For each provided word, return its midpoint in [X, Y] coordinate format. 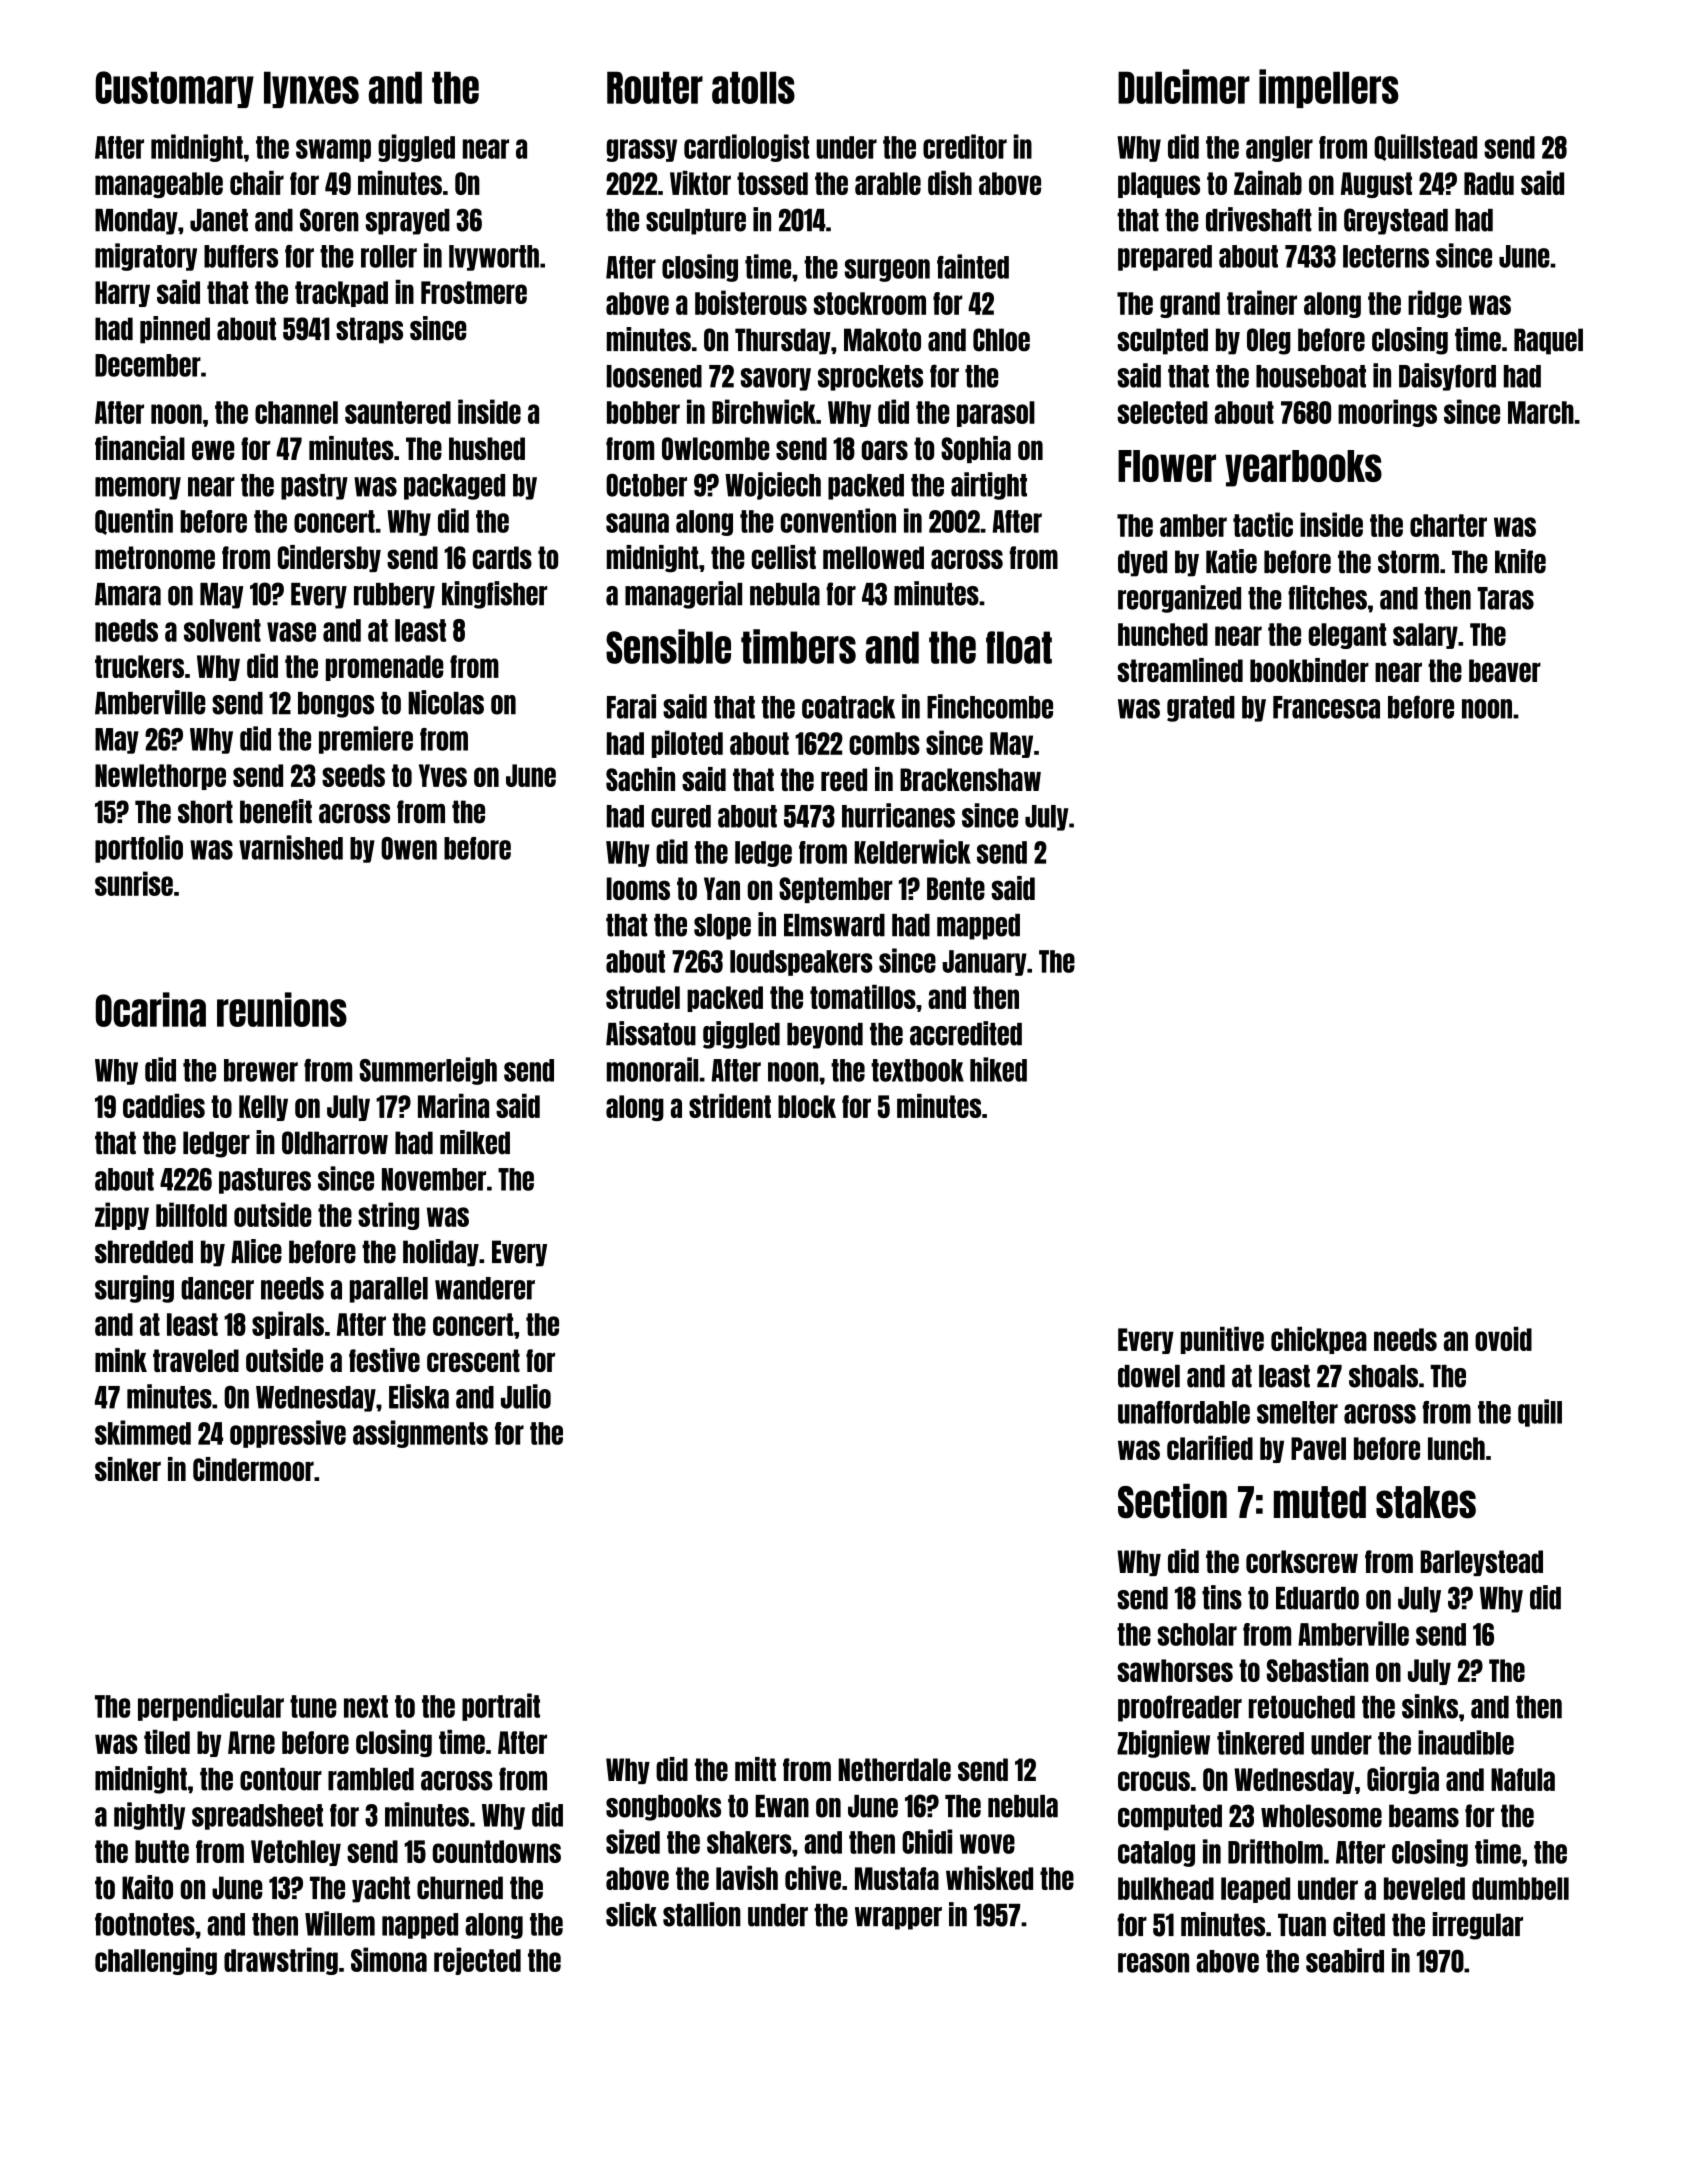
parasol [996, 414]
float [1019, 647]
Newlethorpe [160, 777]
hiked [998, 1069]
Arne [251, 1742]
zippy [122, 1216]
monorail [652, 1069]
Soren [329, 220]
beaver [1505, 670]
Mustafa [897, 1878]
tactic [1263, 524]
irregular [1478, 1926]
